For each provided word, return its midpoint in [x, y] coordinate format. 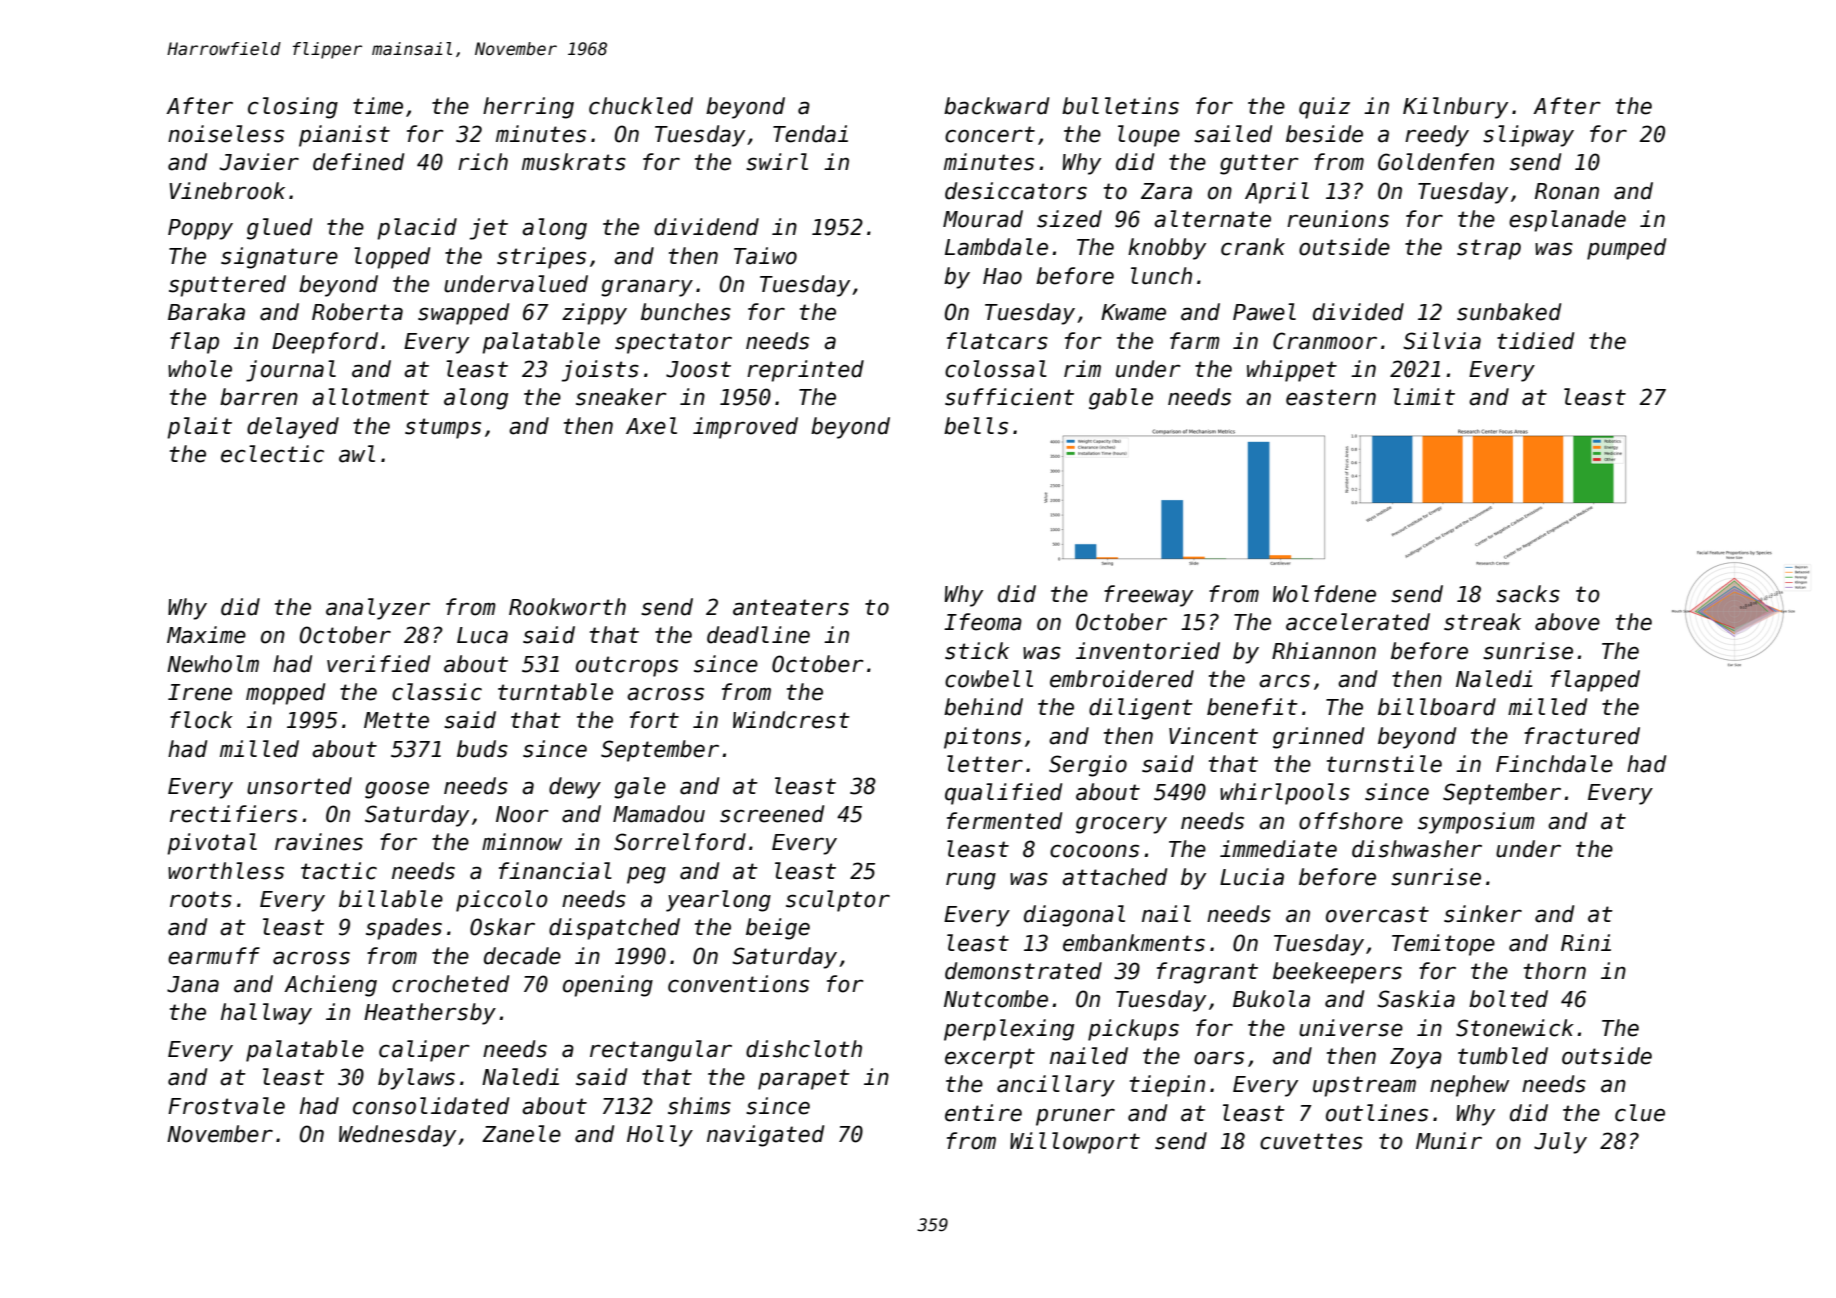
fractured [1582, 736]
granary [647, 288]
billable [391, 899]
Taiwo [765, 256]
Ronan [1567, 191]
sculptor [838, 901]
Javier [259, 162]
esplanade [1567, 221]
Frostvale [226, 1106]
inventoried [1148, 651]
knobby [1167, 249]
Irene [200, 692]
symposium [1476, 823]
